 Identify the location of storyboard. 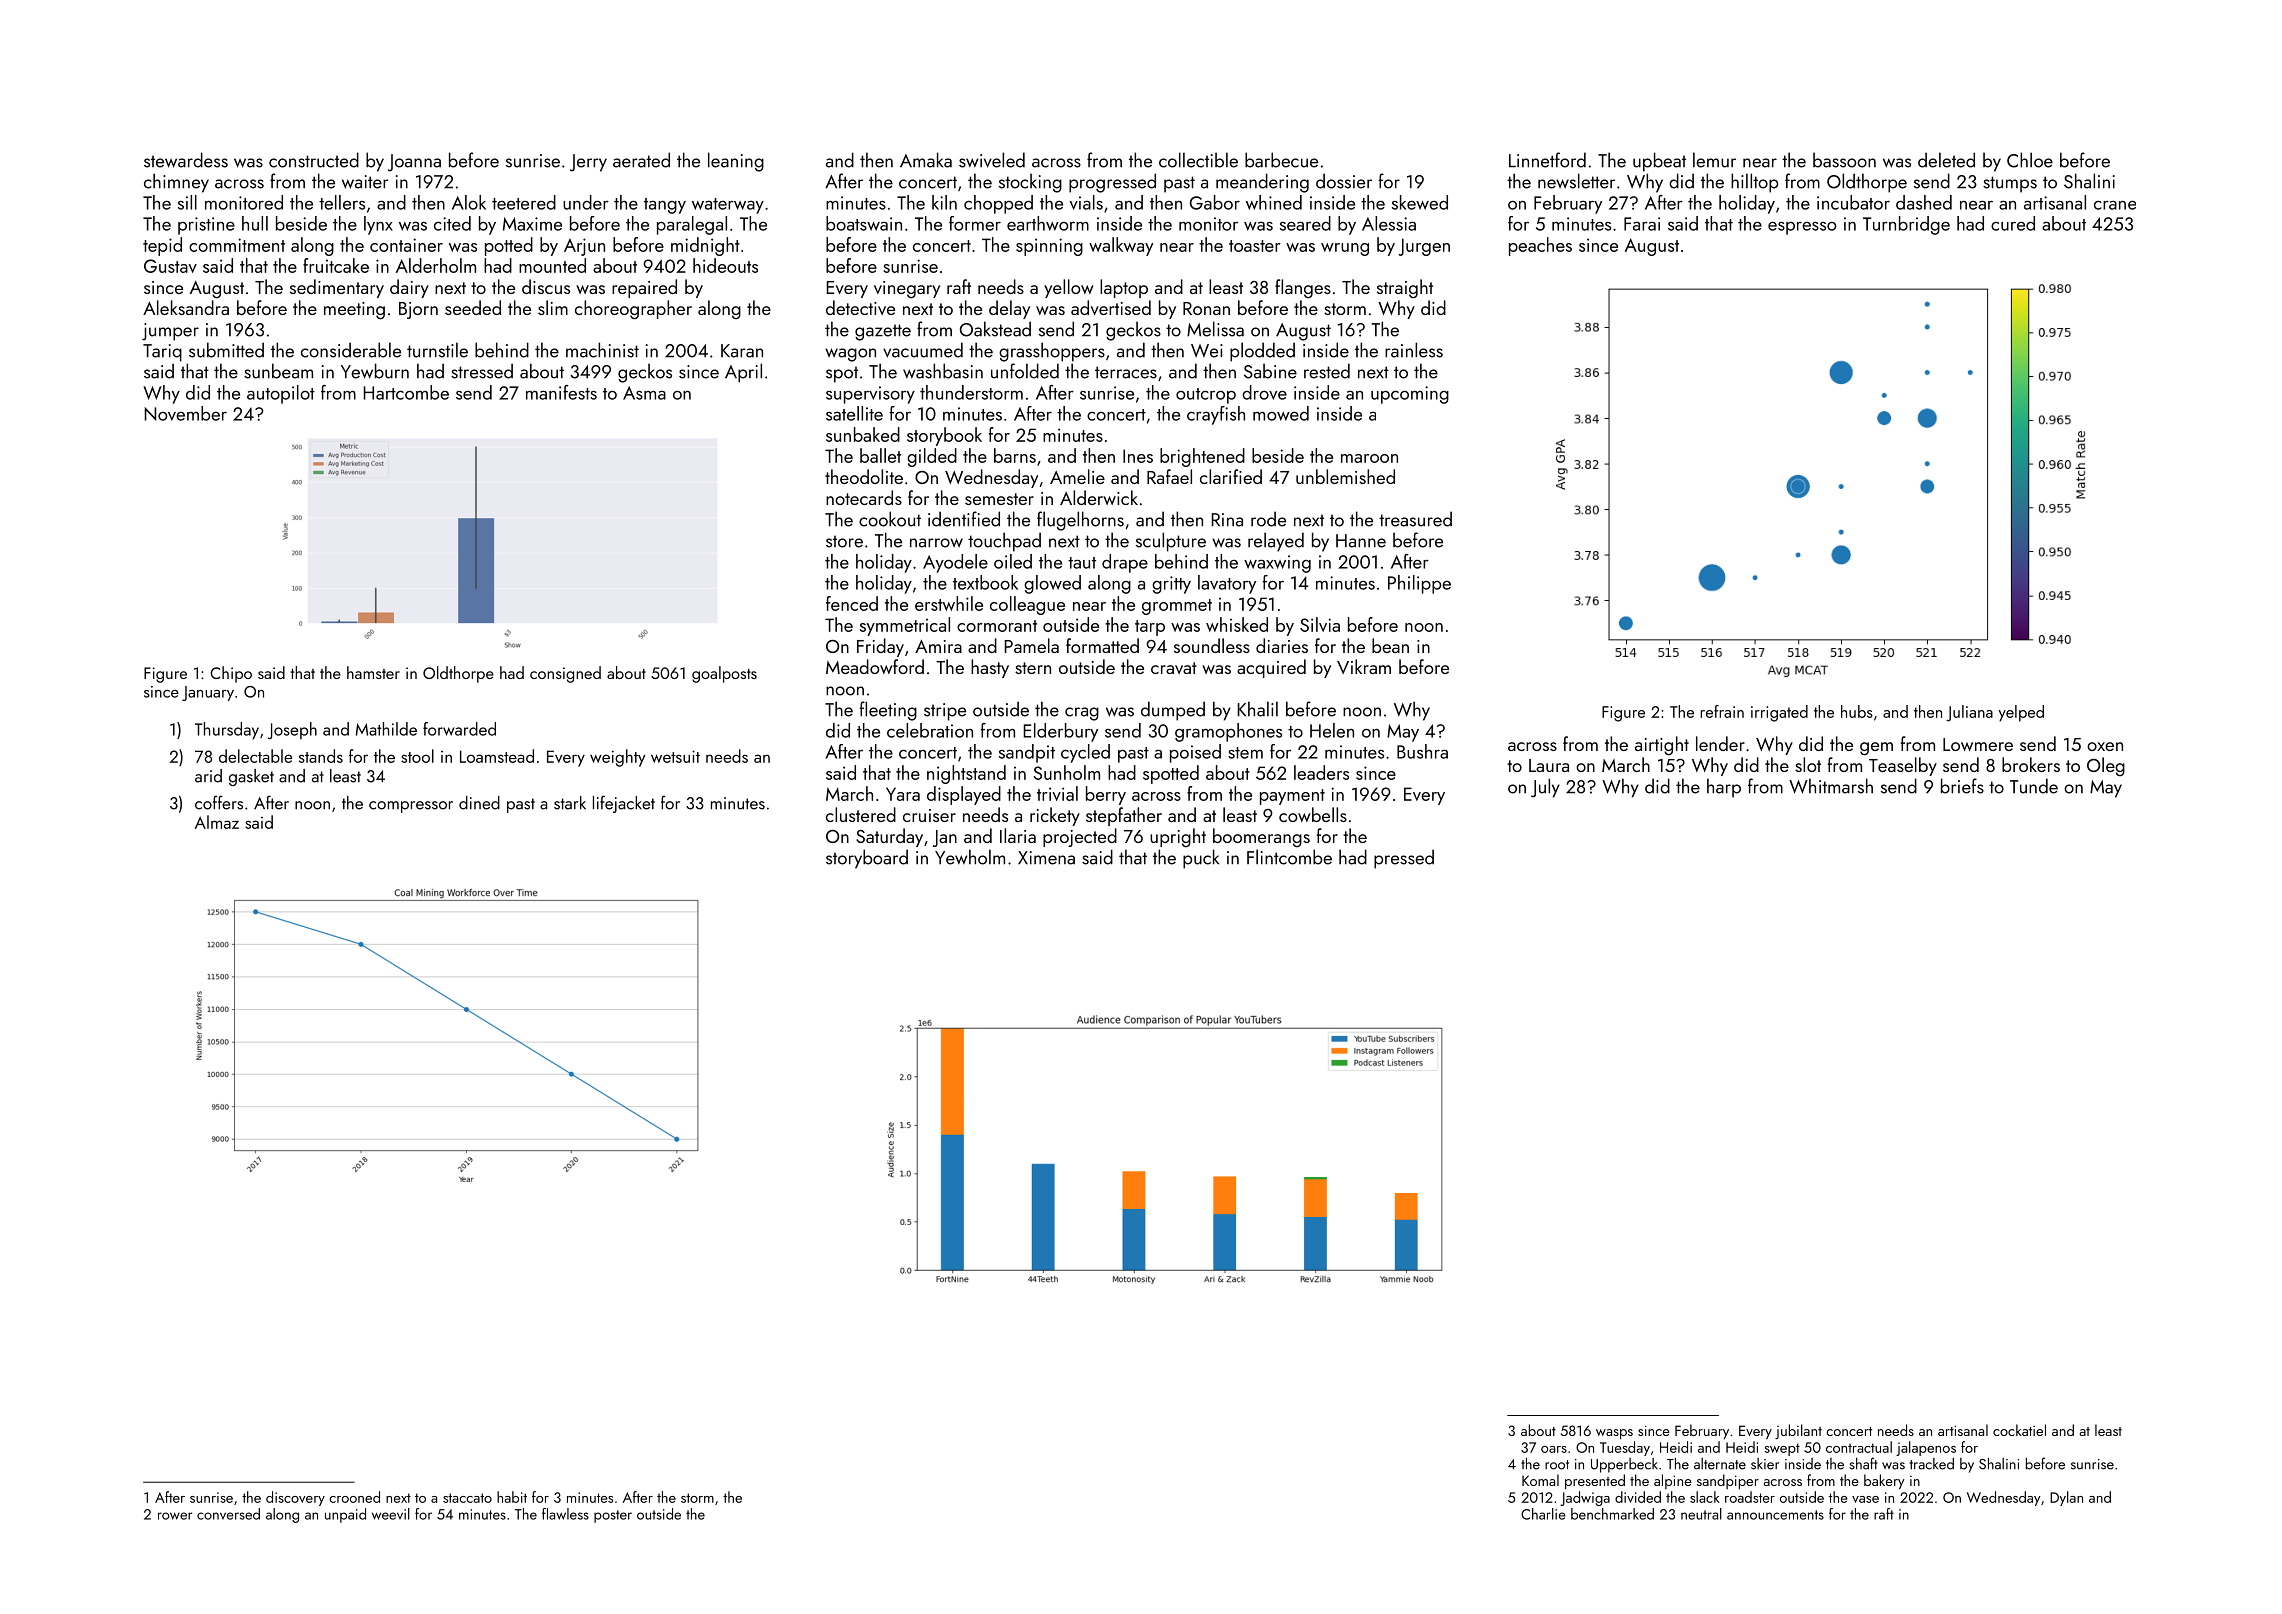
(867, 859).
